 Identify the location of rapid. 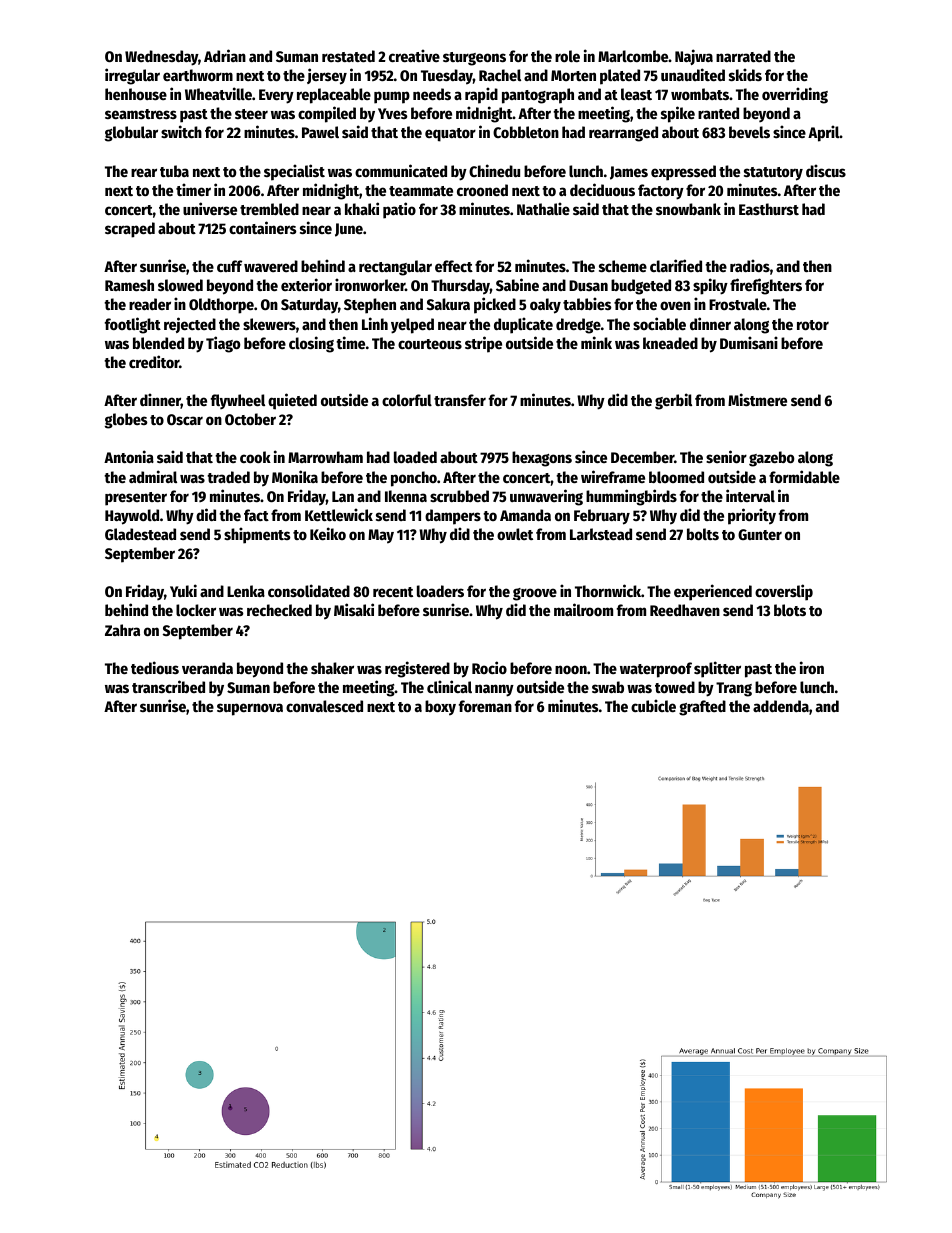
(481, 95).
